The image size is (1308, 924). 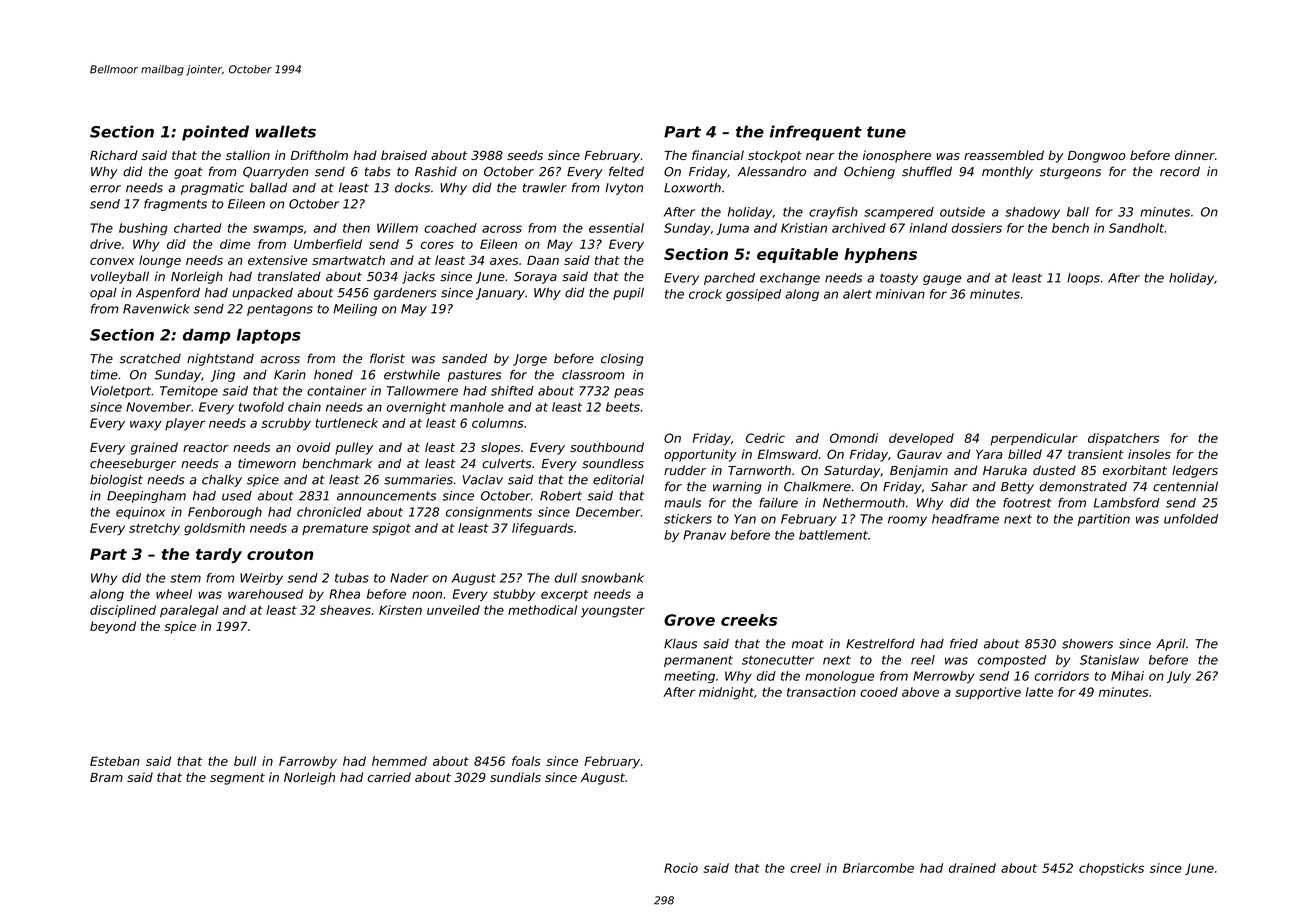 What do you see at coordinates (681, 868) in the screenshot?
I see `Rocio` at bounding box center [681, 868].
